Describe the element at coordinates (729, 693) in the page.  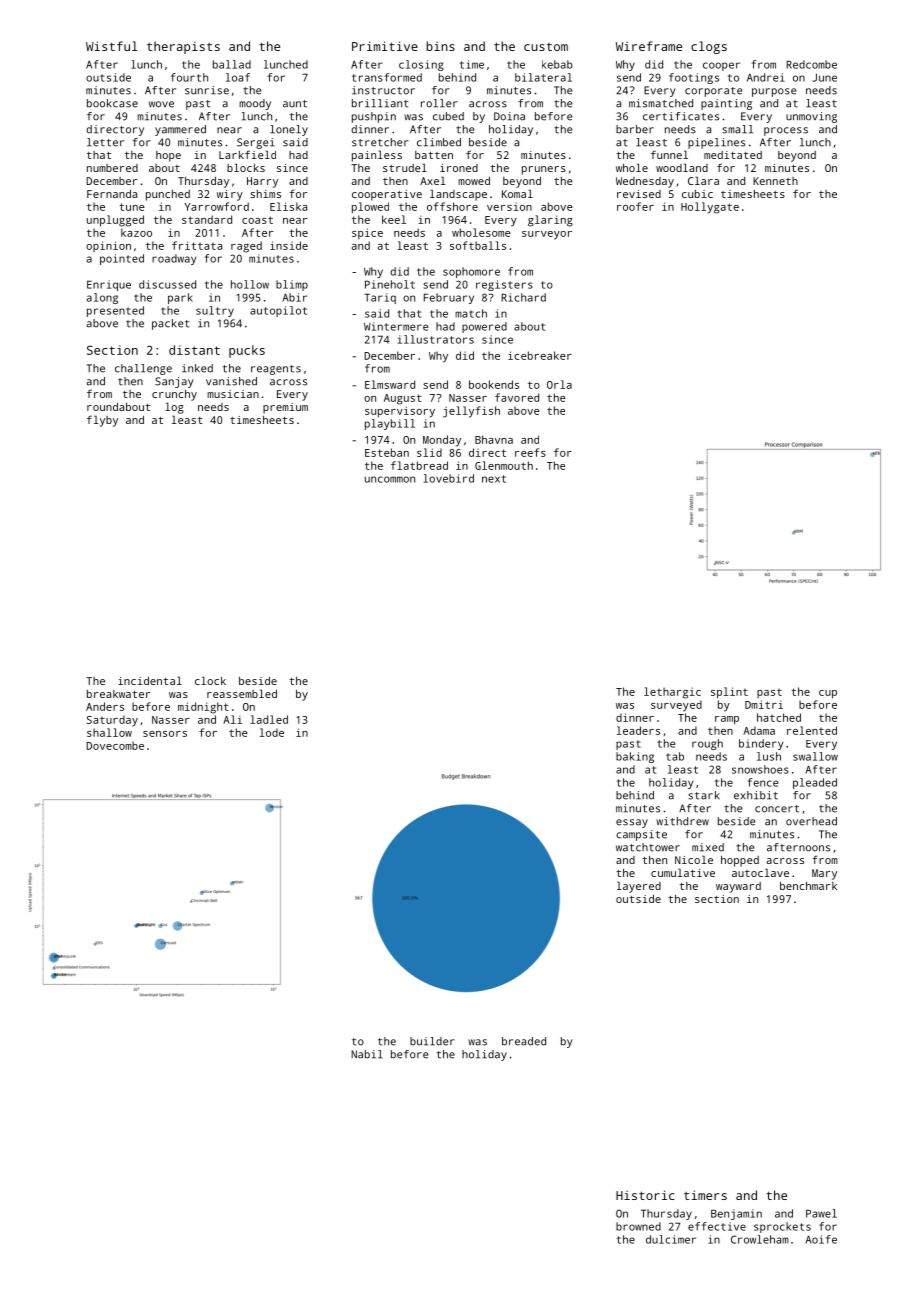
I see `splint` at that location.
